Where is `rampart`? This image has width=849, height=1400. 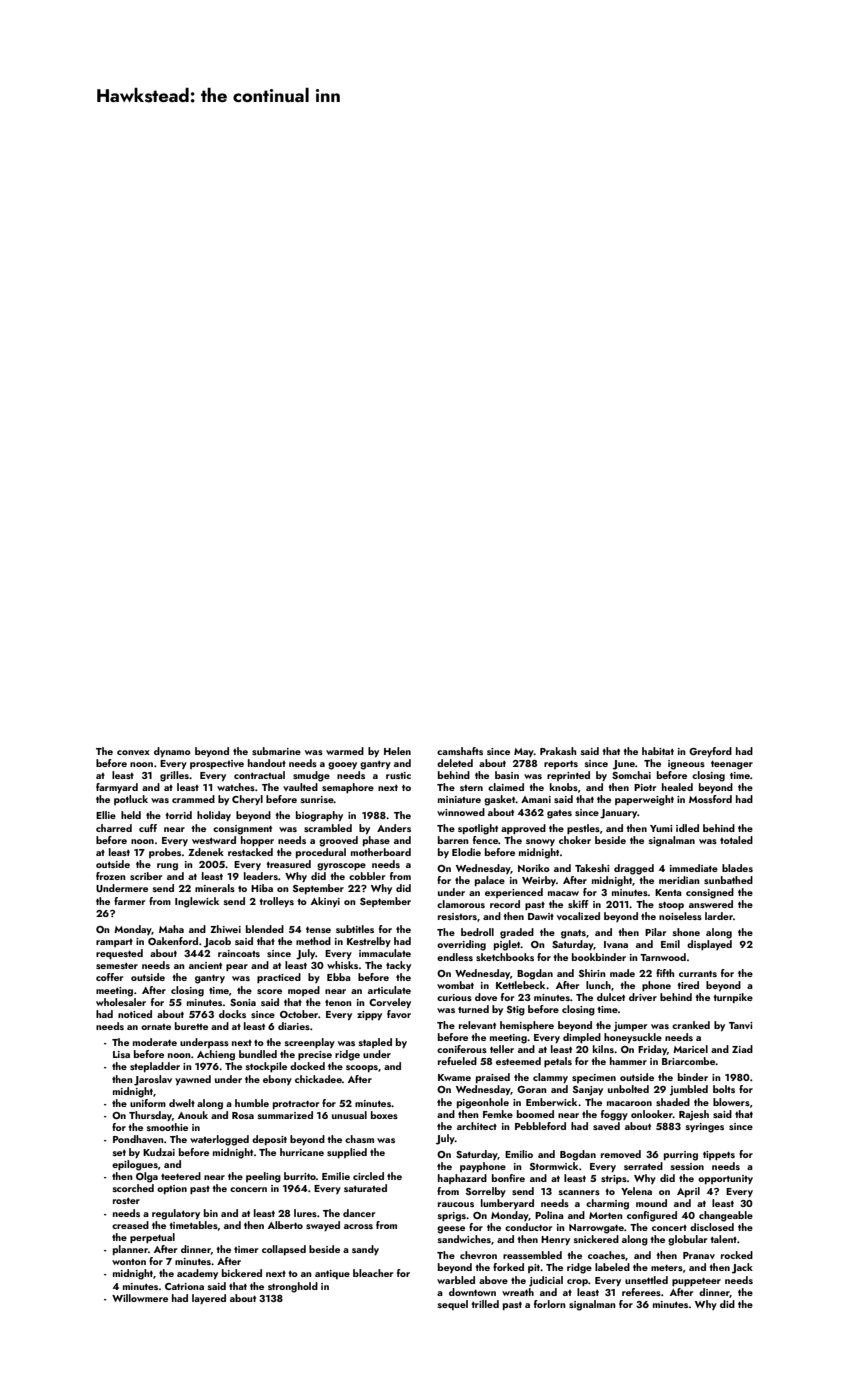
rampart is located at coordinates (114, 943).
